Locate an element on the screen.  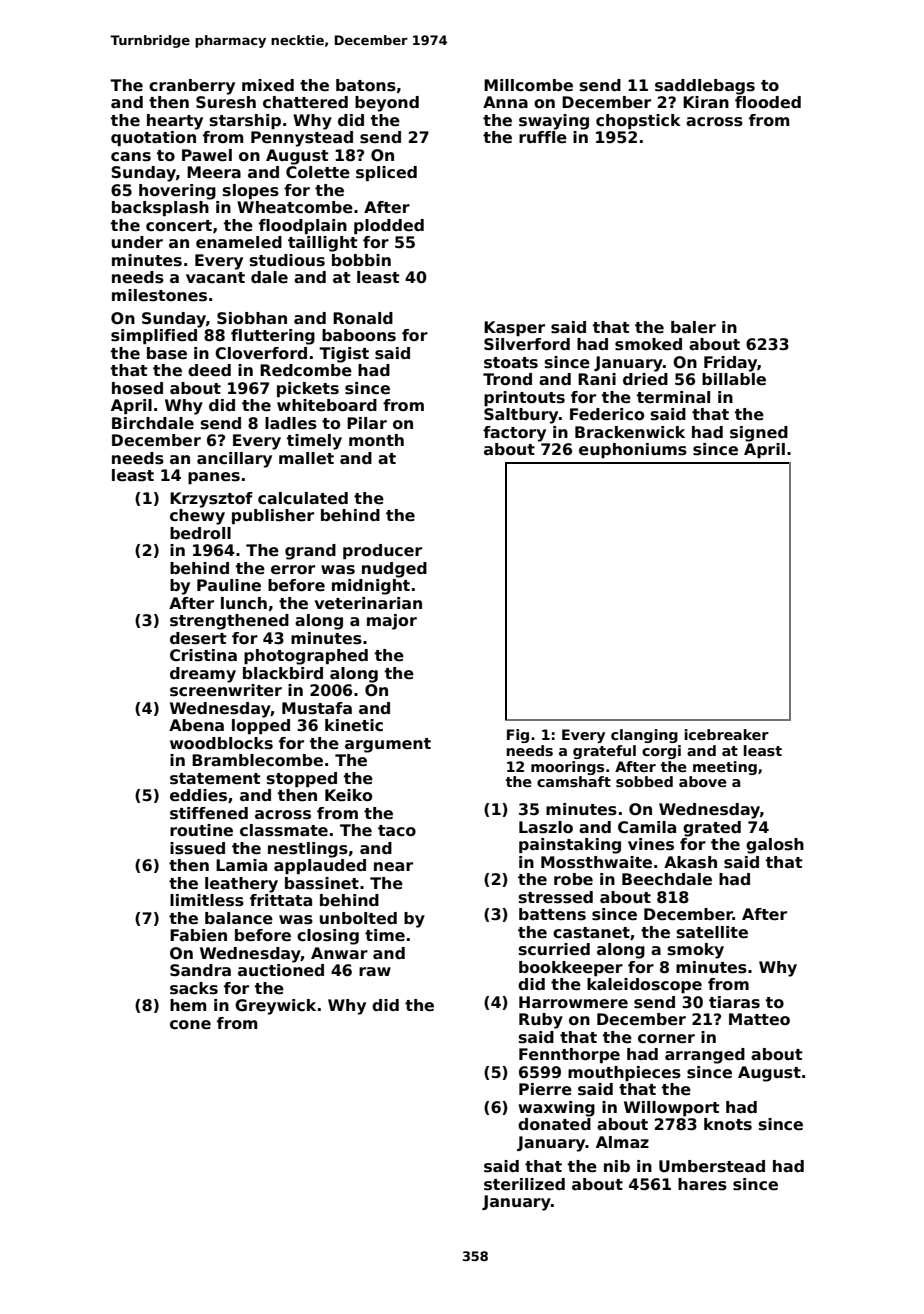
screenwriter is located at coordinates (226, 690).
